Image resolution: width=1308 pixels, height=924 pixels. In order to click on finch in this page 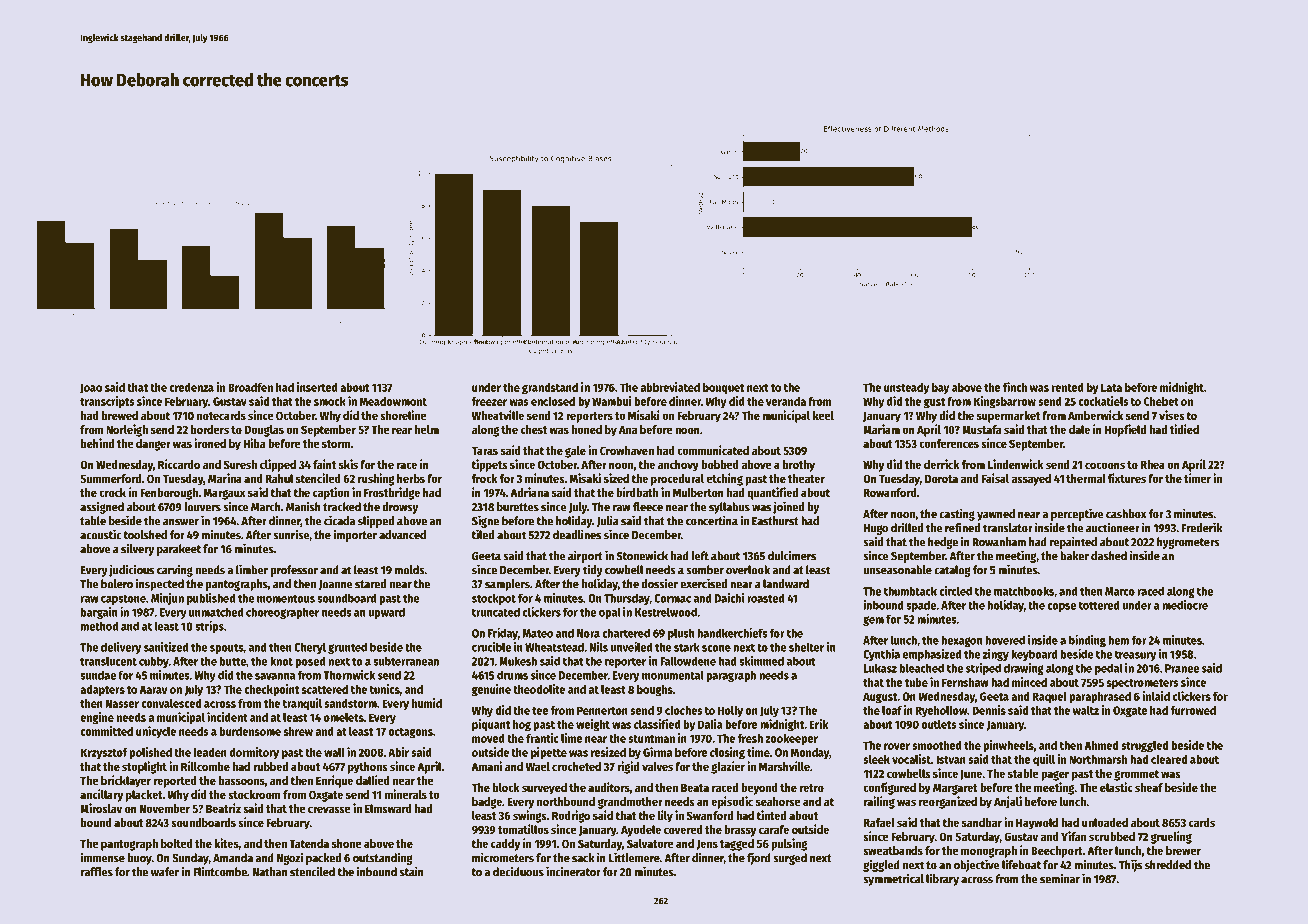, I will do `click(1015, 387)`.
